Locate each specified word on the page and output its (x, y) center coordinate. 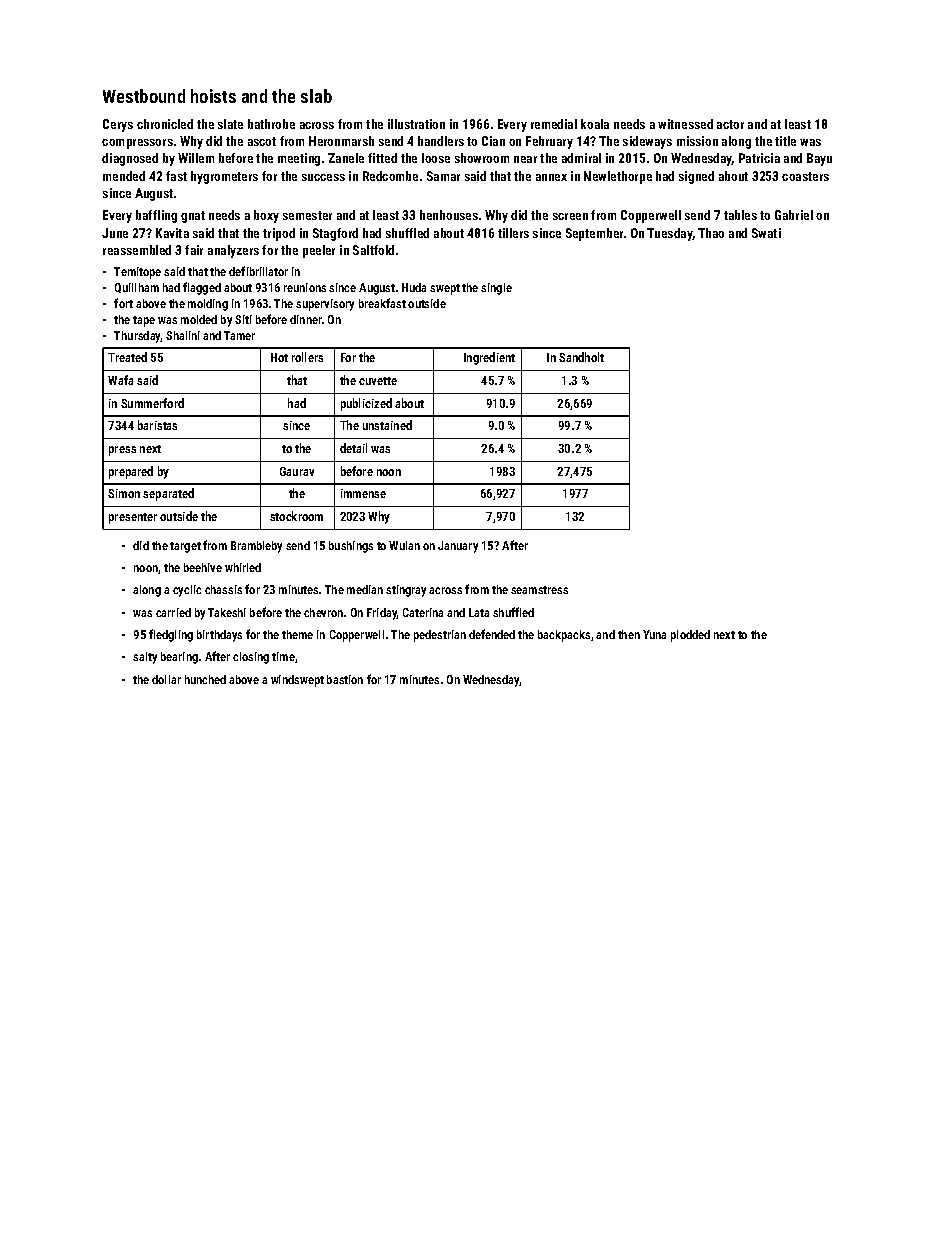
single (496, 289)
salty (145, 658)
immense (363, 493)
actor (730, 124)
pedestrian (440, 636)
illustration (416, 124)
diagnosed (130, 159)
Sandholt (581, 357)
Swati (766, 233)
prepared (131, 472)
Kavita (172, 233)
